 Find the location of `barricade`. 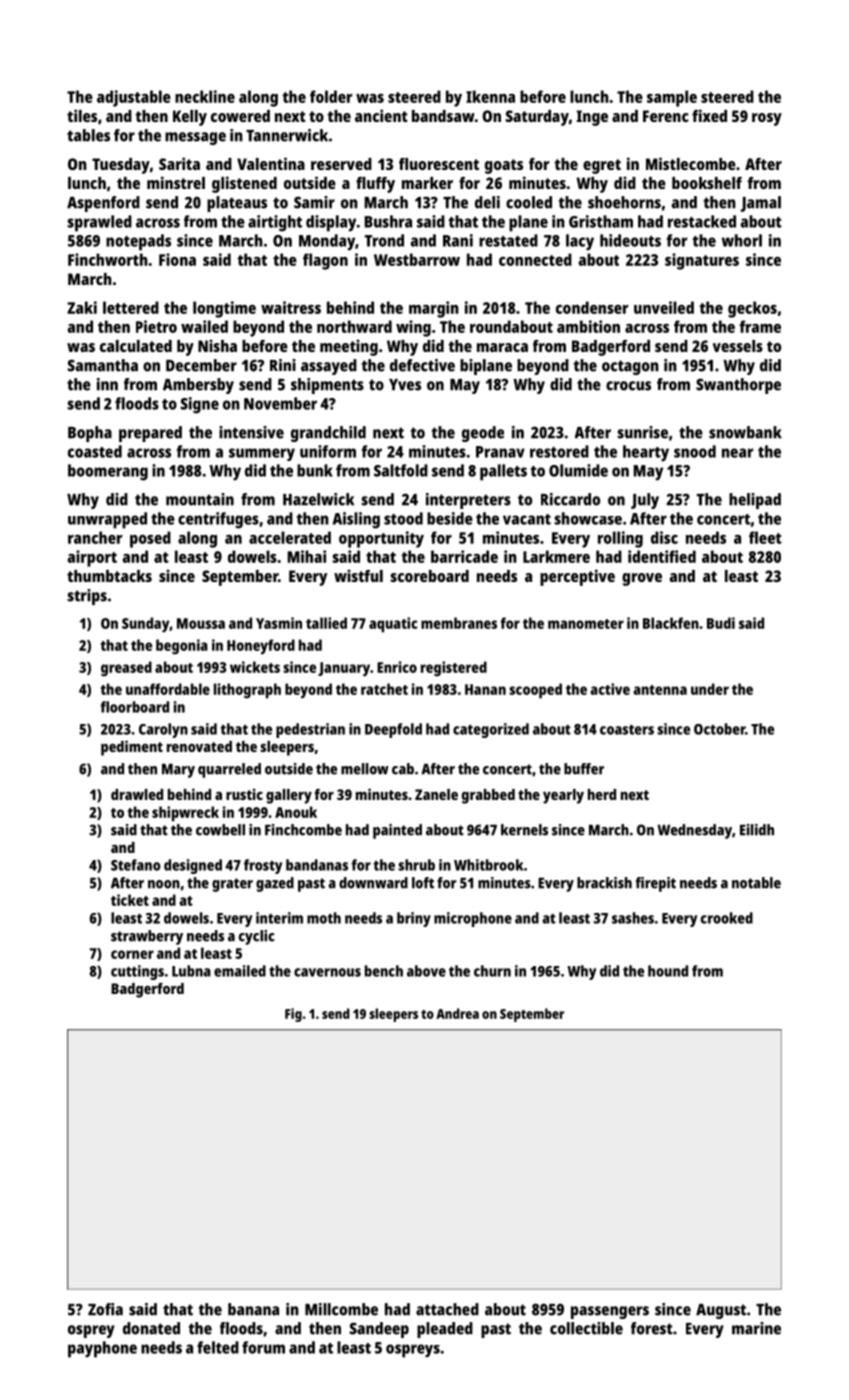

barricade is located at coordinates (464, 556).
